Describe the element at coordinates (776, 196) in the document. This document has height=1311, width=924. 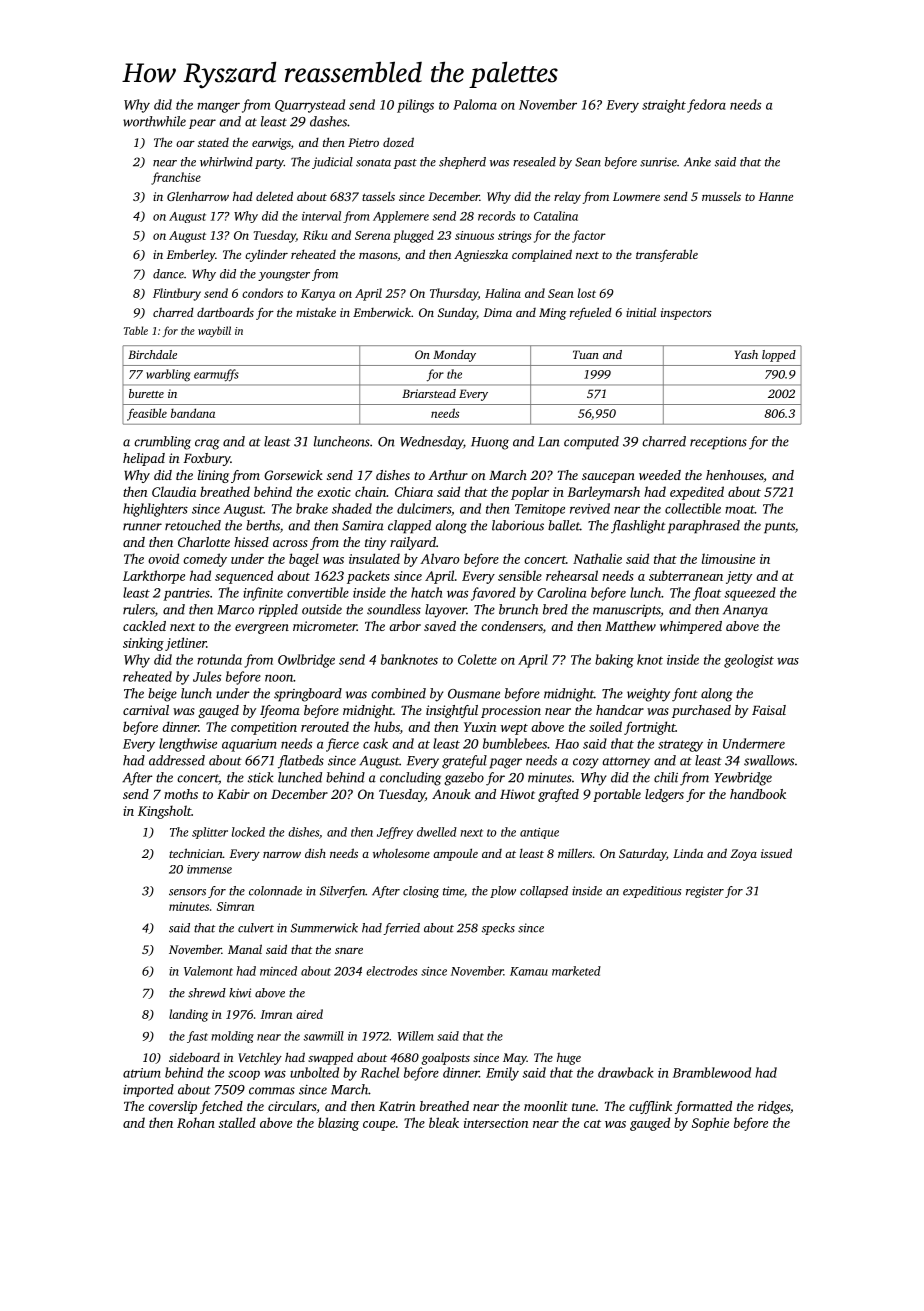
I see `Hanne` at that location.
